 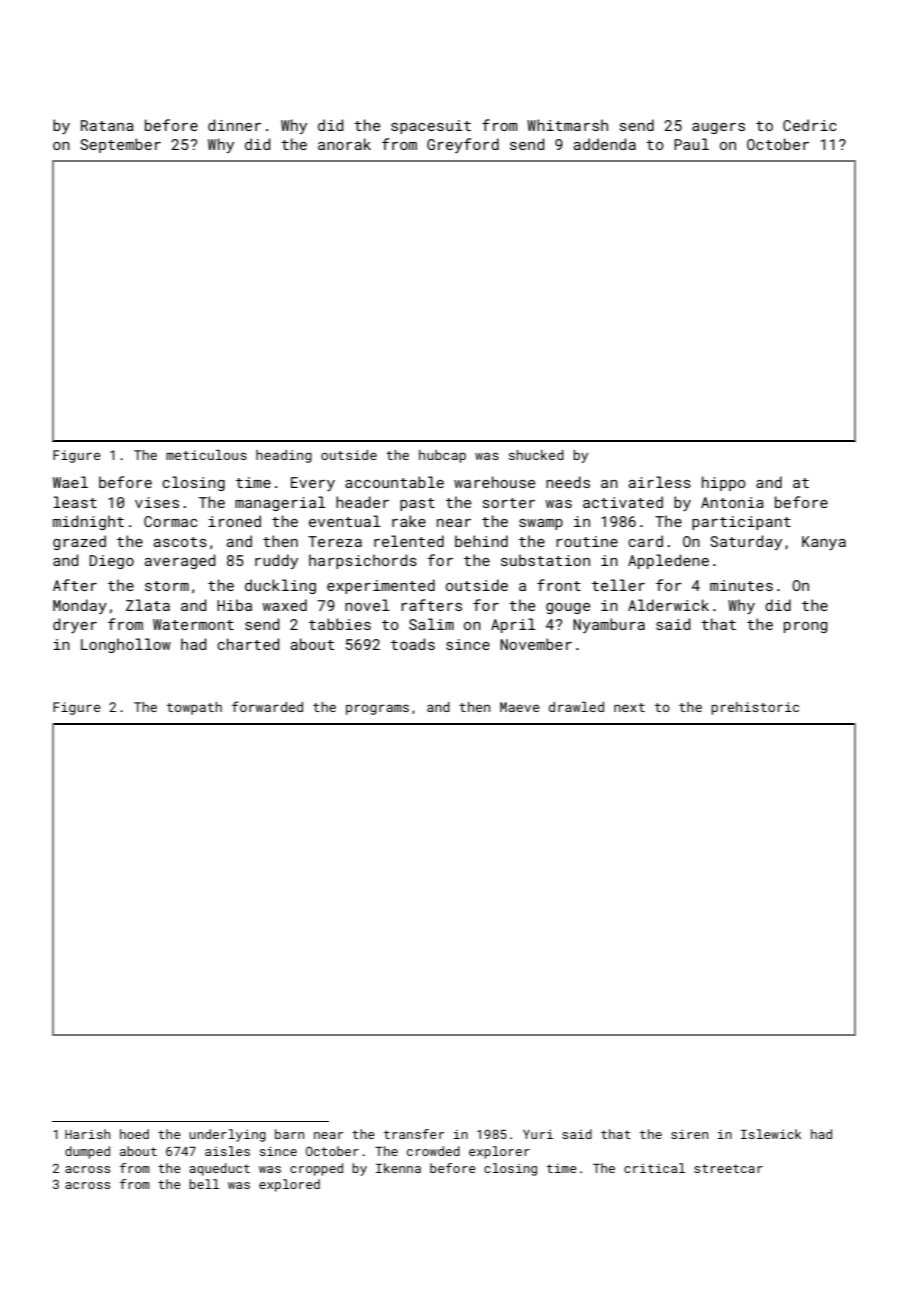 I want to click on heading, so click(x=284, y=456).
